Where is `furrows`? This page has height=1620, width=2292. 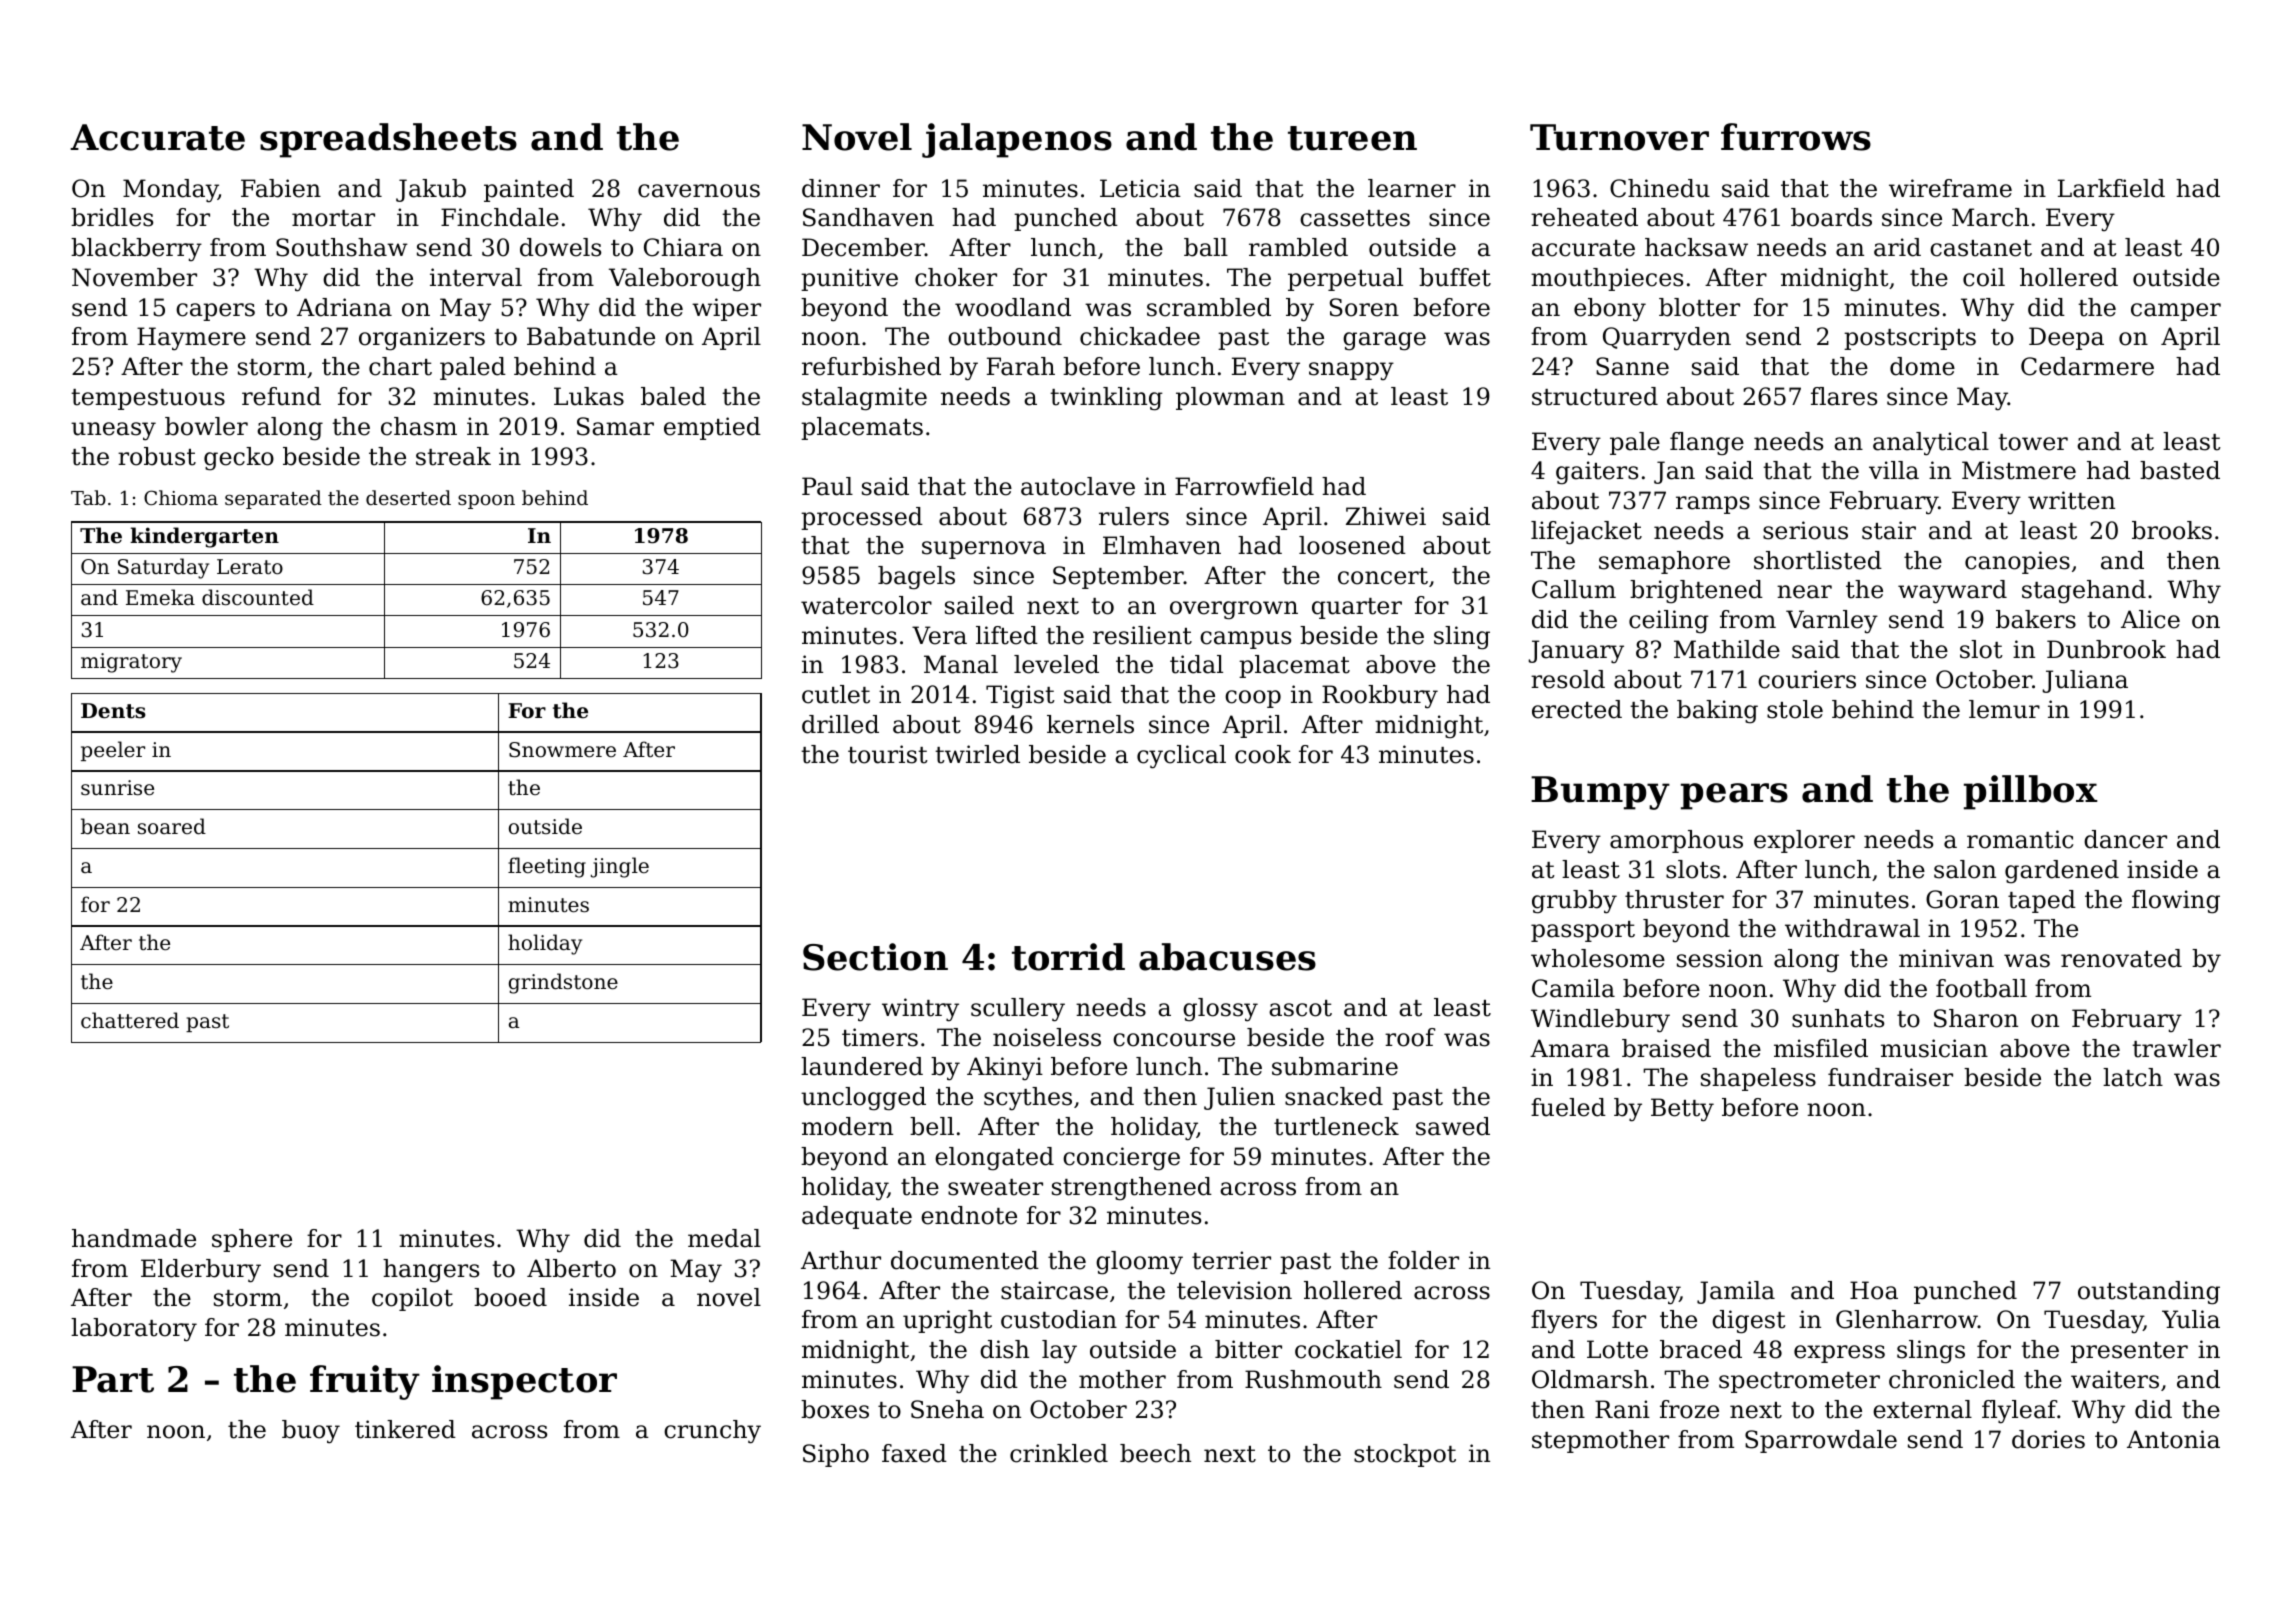
furrows is located at coordinates (1796, 137).
